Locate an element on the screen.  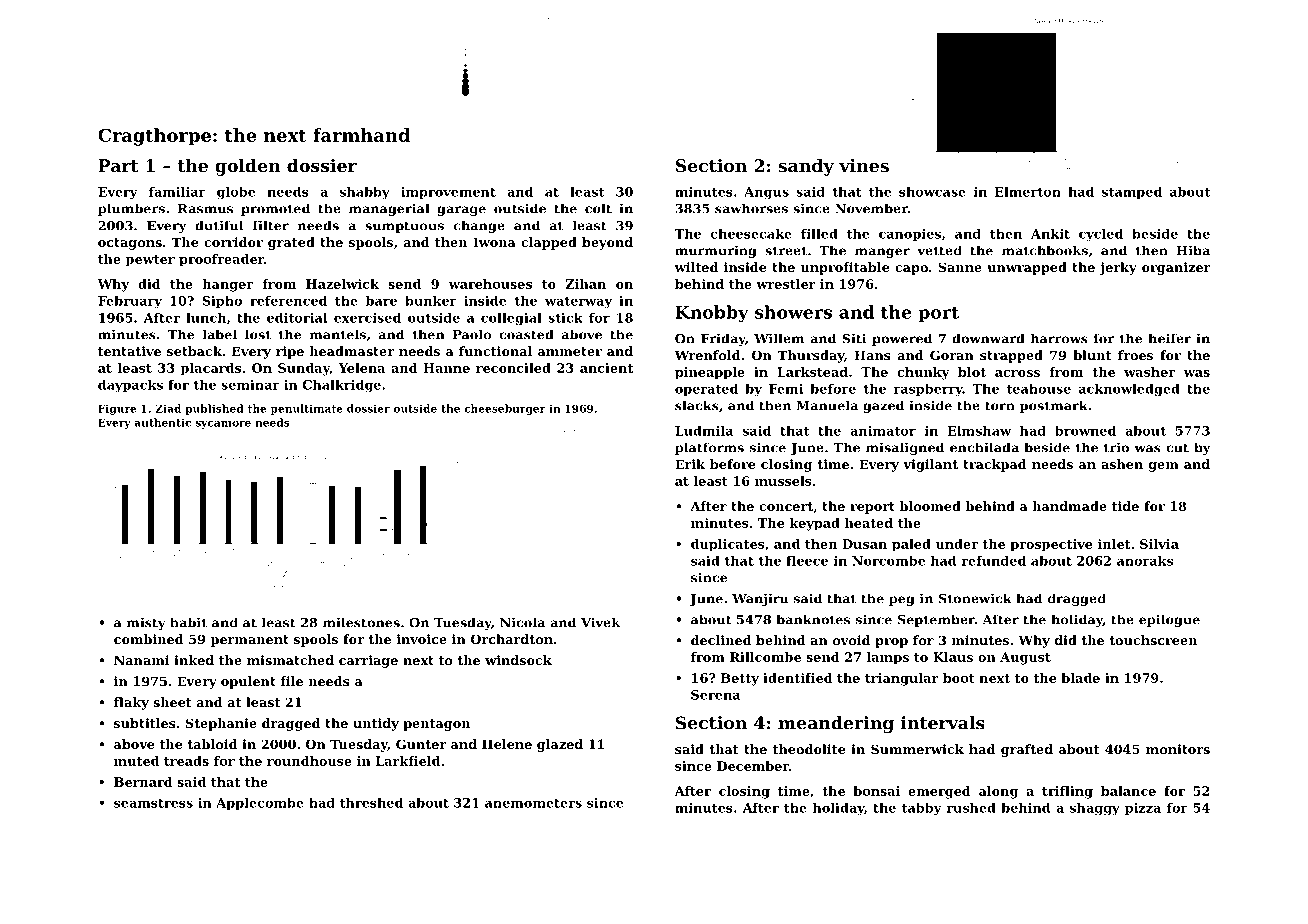
Zihan is located at coordinates (586, 284).
